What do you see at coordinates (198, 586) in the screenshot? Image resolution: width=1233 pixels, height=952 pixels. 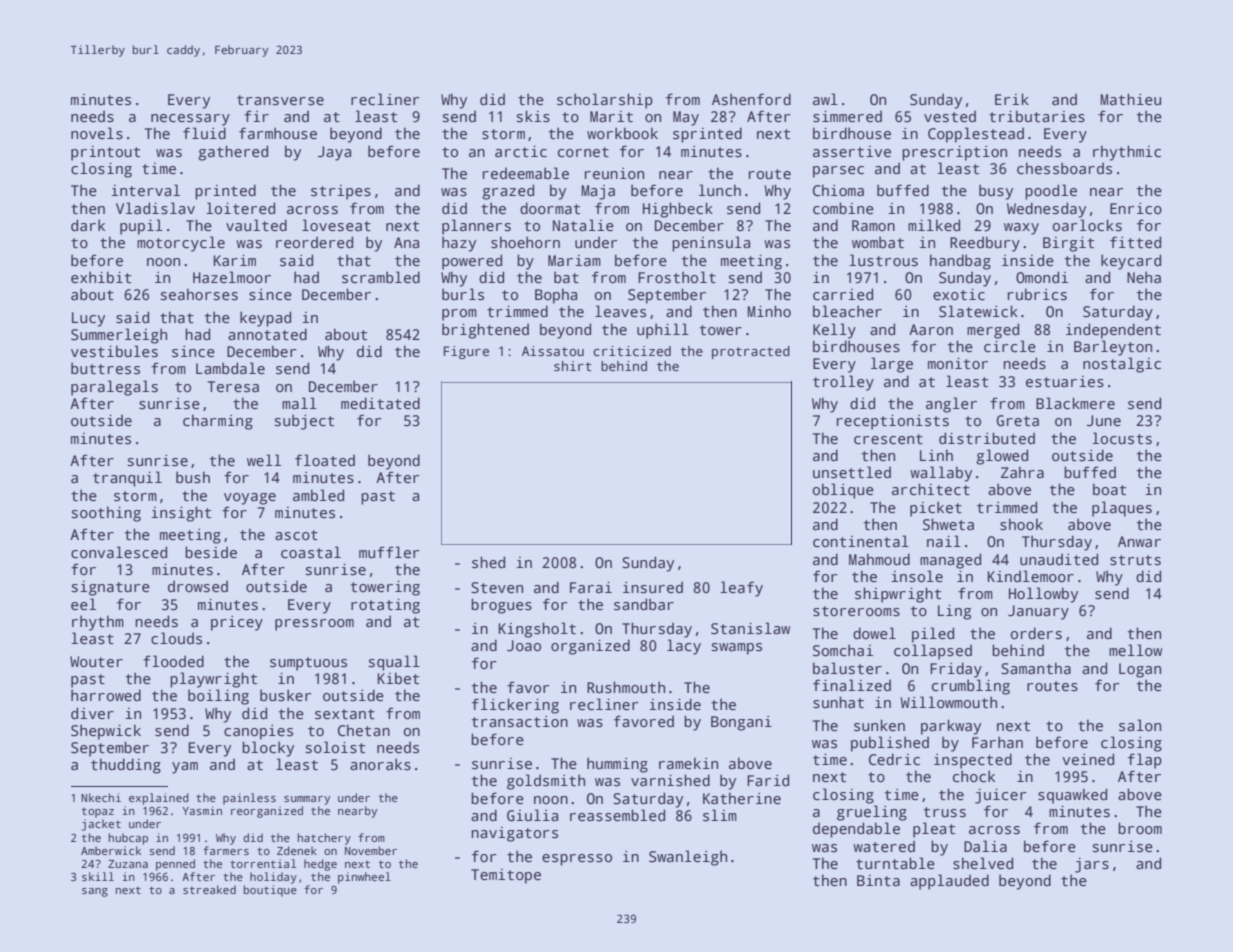 I see `drowsed` at bounding box center [198, 586].
